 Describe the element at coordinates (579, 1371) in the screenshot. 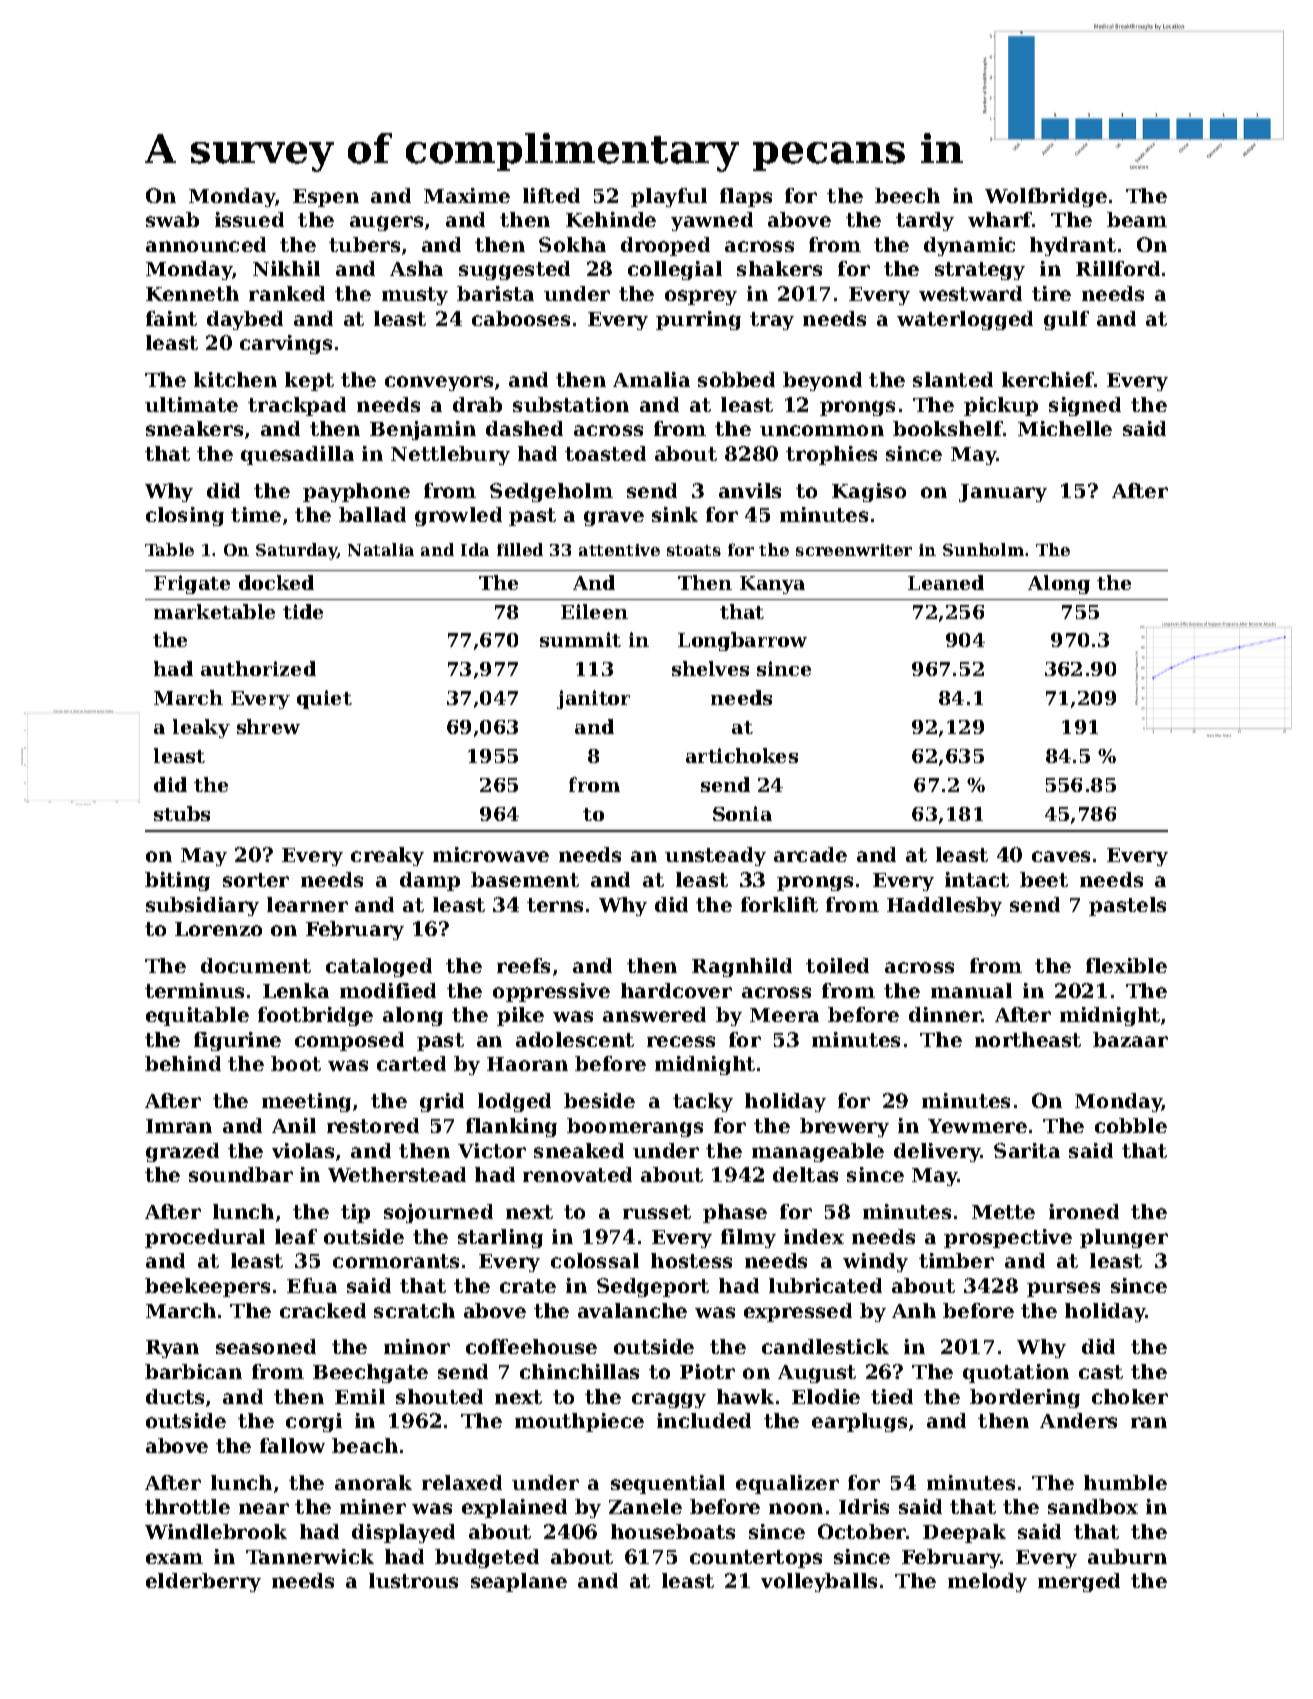

I see `chinchillas` at that location.
